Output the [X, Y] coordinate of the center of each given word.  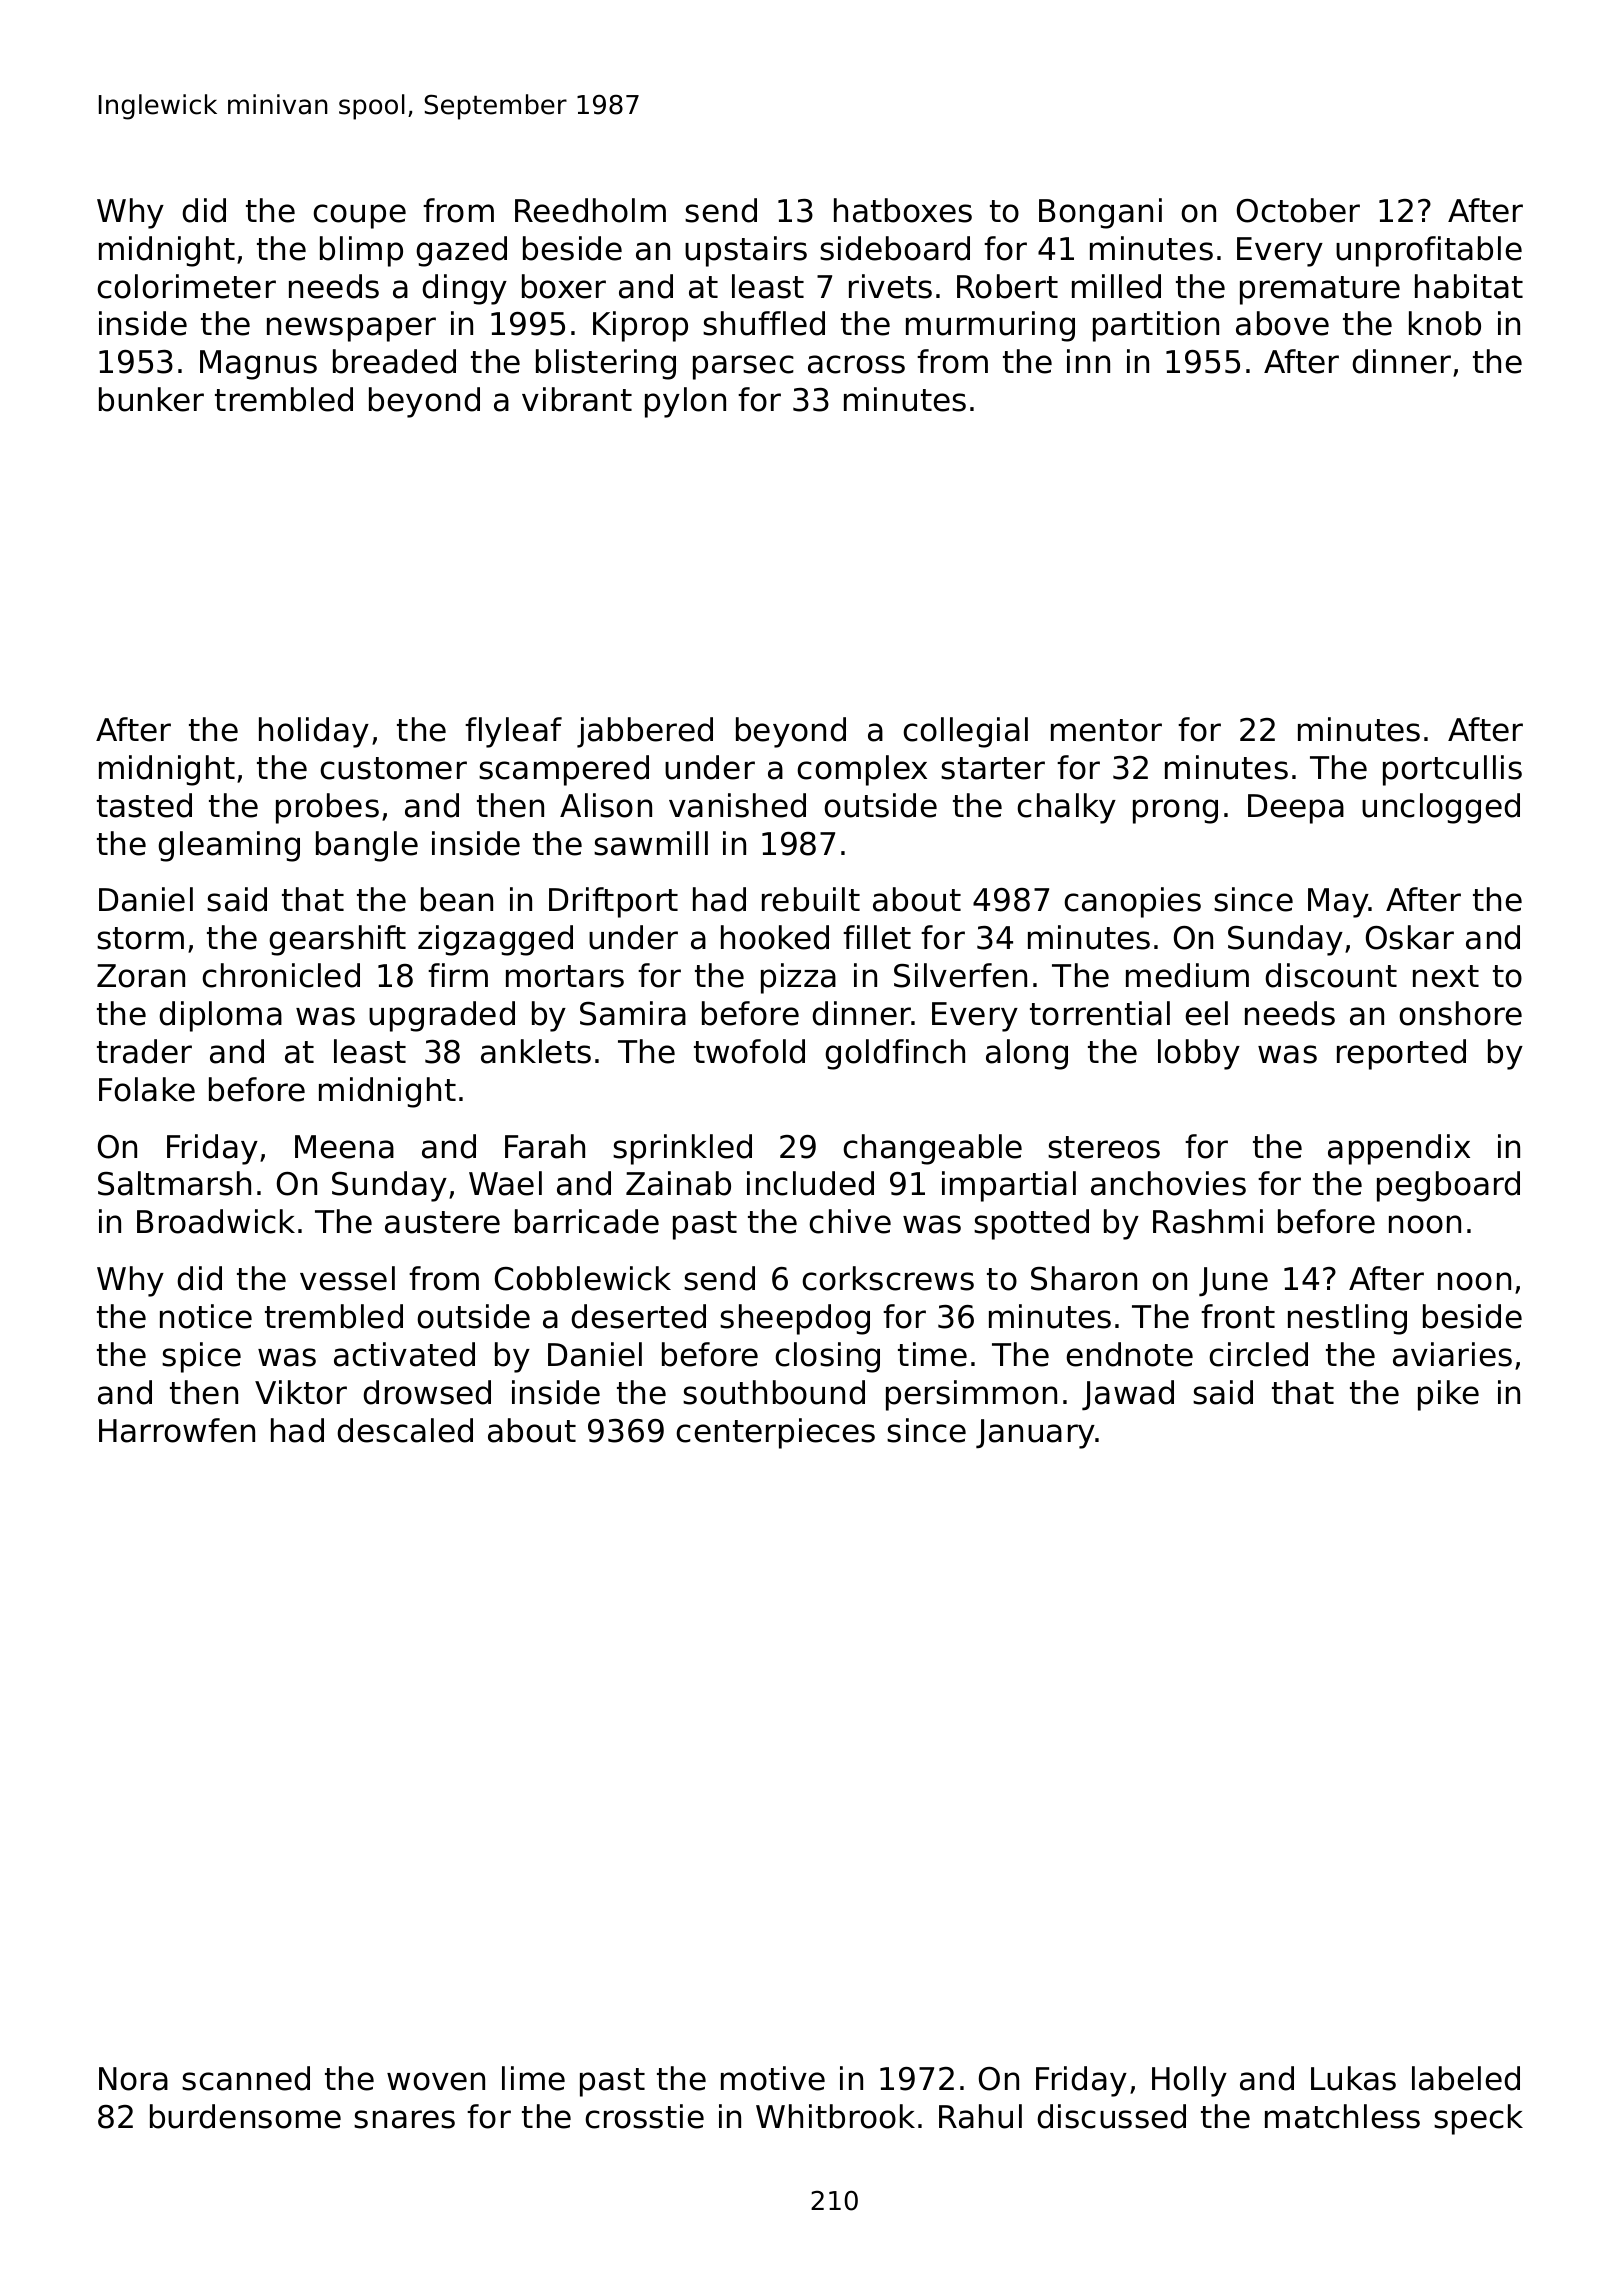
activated [404, 1354]
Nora [133, 2079]
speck [1478, 2119]
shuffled [764, 323]
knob [1445, 323]
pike [1448, 1395]
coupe [359, 216]
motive [773, 2078]
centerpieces [775, 1433]
